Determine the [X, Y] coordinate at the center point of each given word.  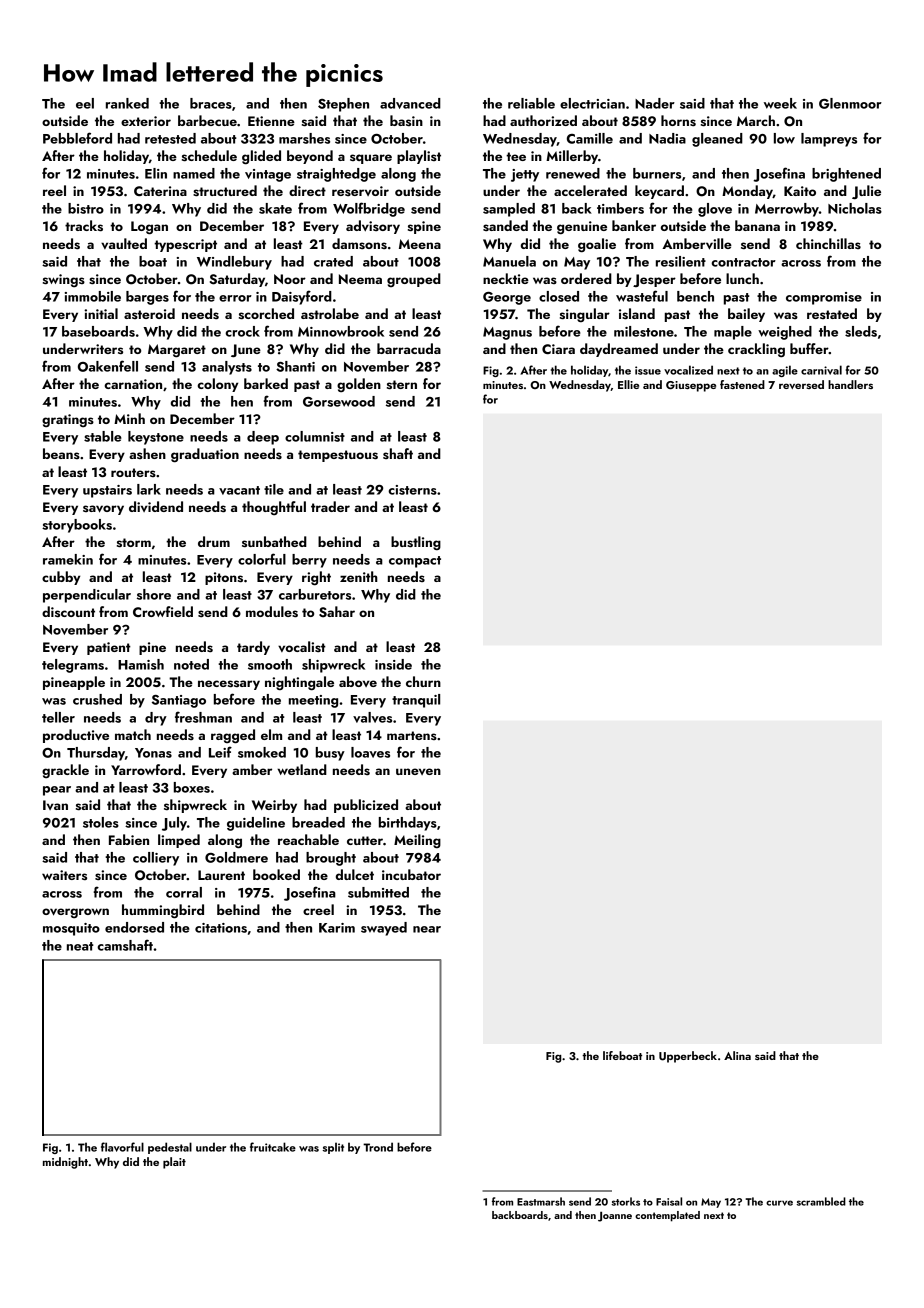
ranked [127, 103]
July [174, 824]
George [507, 298]
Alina [737, 1055]
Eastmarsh [541, 1201]
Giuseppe [691, 386]
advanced [410, 103]
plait [174, 1163]
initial [101, 313]
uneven [418, 771]
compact [415, 562]
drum [214, 541]
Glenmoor [850, 103]
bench [695, 296]
